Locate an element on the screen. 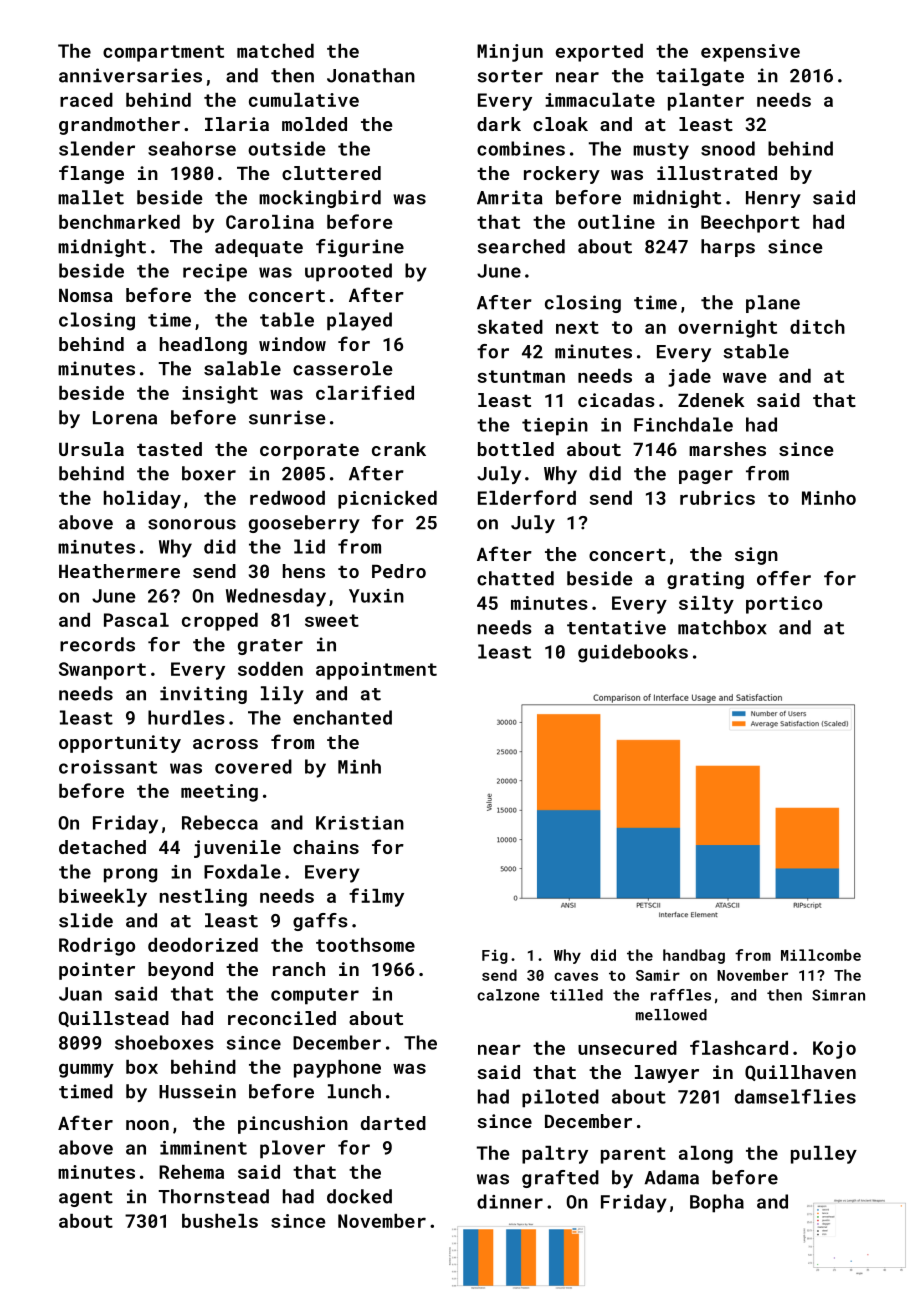  recipe is located at coordinates (215, 273).
